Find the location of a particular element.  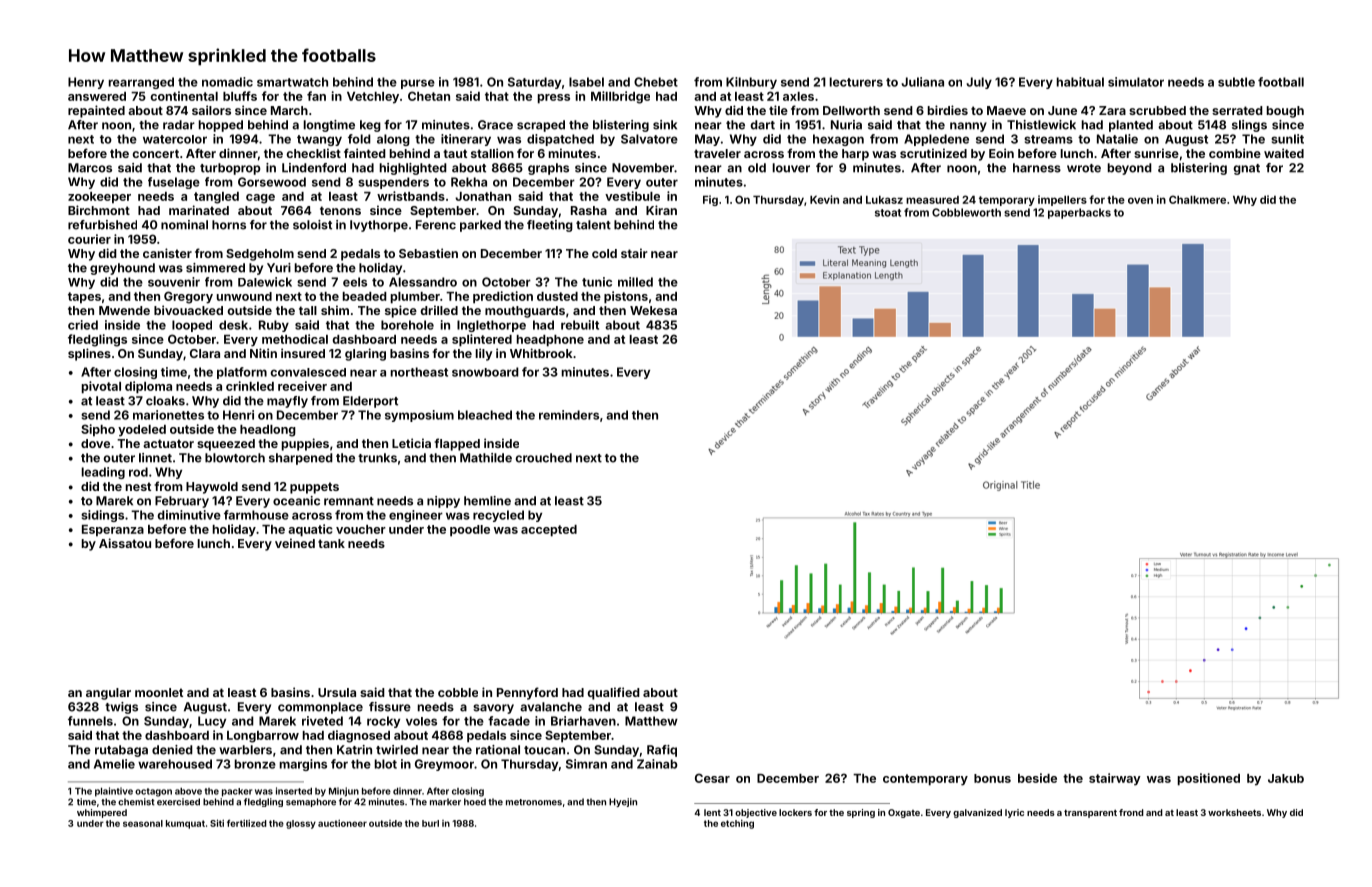

hopped is located at coordinates (221, 126).
